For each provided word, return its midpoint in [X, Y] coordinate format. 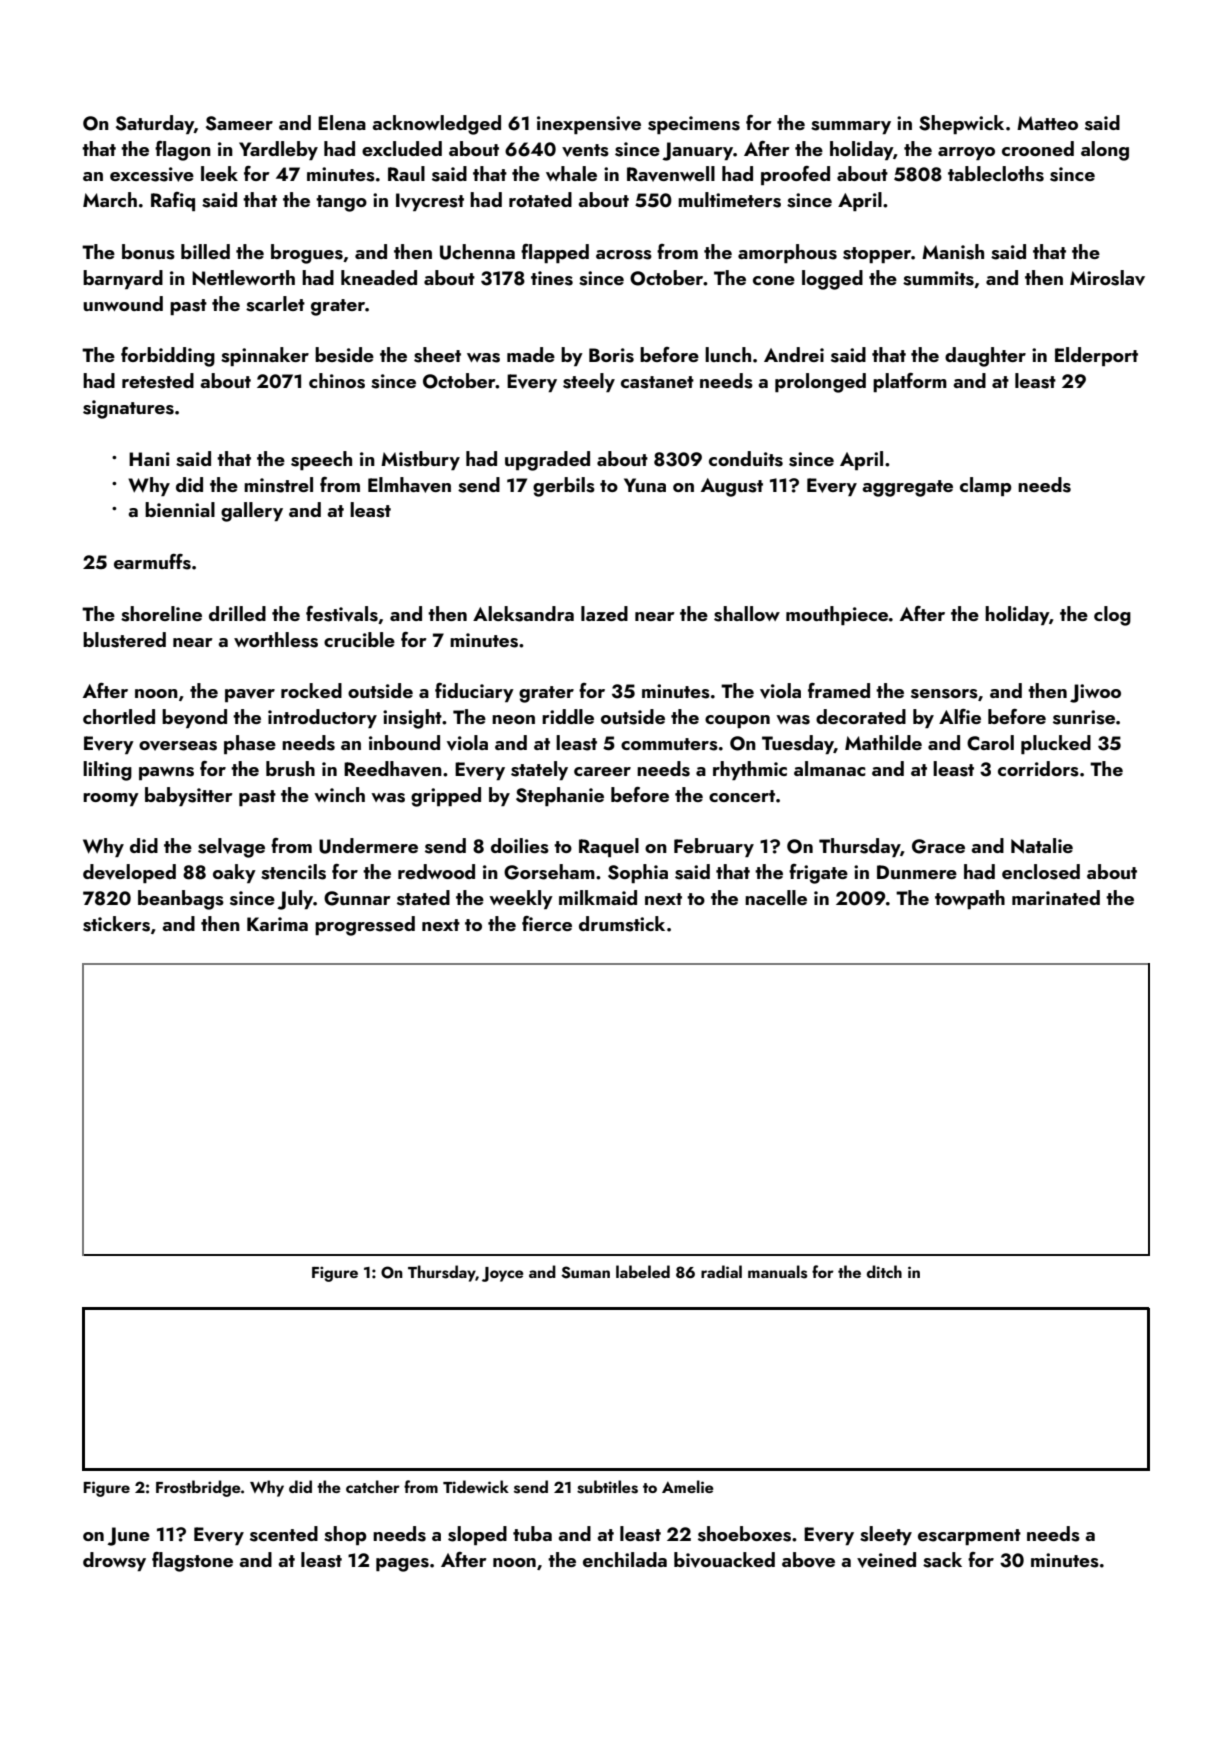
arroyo [966, 153]
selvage [231, 848]
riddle [568, 716]
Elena [342, 122]
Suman [585, 1272]
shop [345, 1535]
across [624, 255]
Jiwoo [1095, 693]
